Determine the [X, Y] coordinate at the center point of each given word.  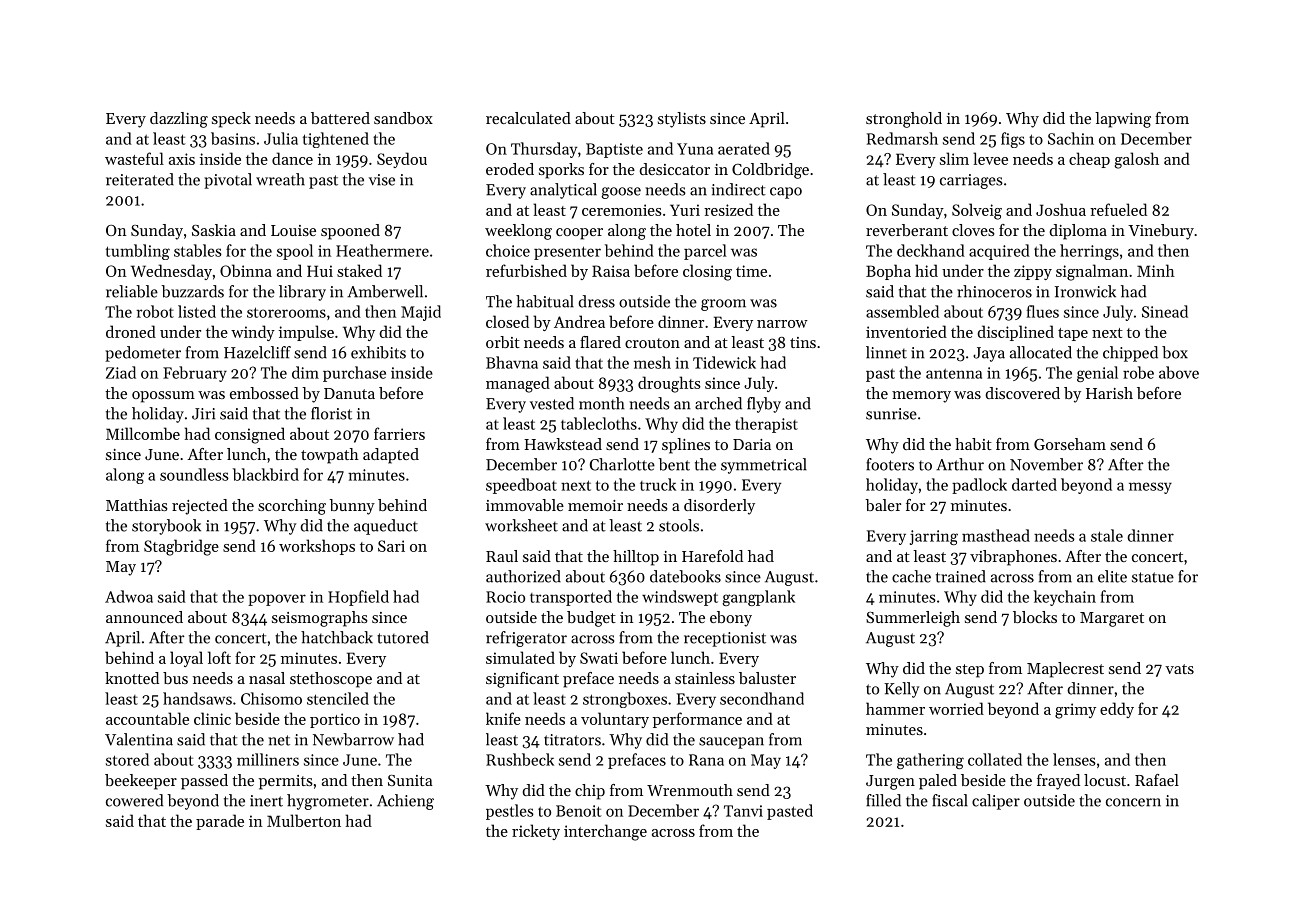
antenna [954, 373]
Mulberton [304, 820]
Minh [1156, 270]
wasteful [134, 158]
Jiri [203, 414]
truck [658, 484]
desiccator [674, 169]
